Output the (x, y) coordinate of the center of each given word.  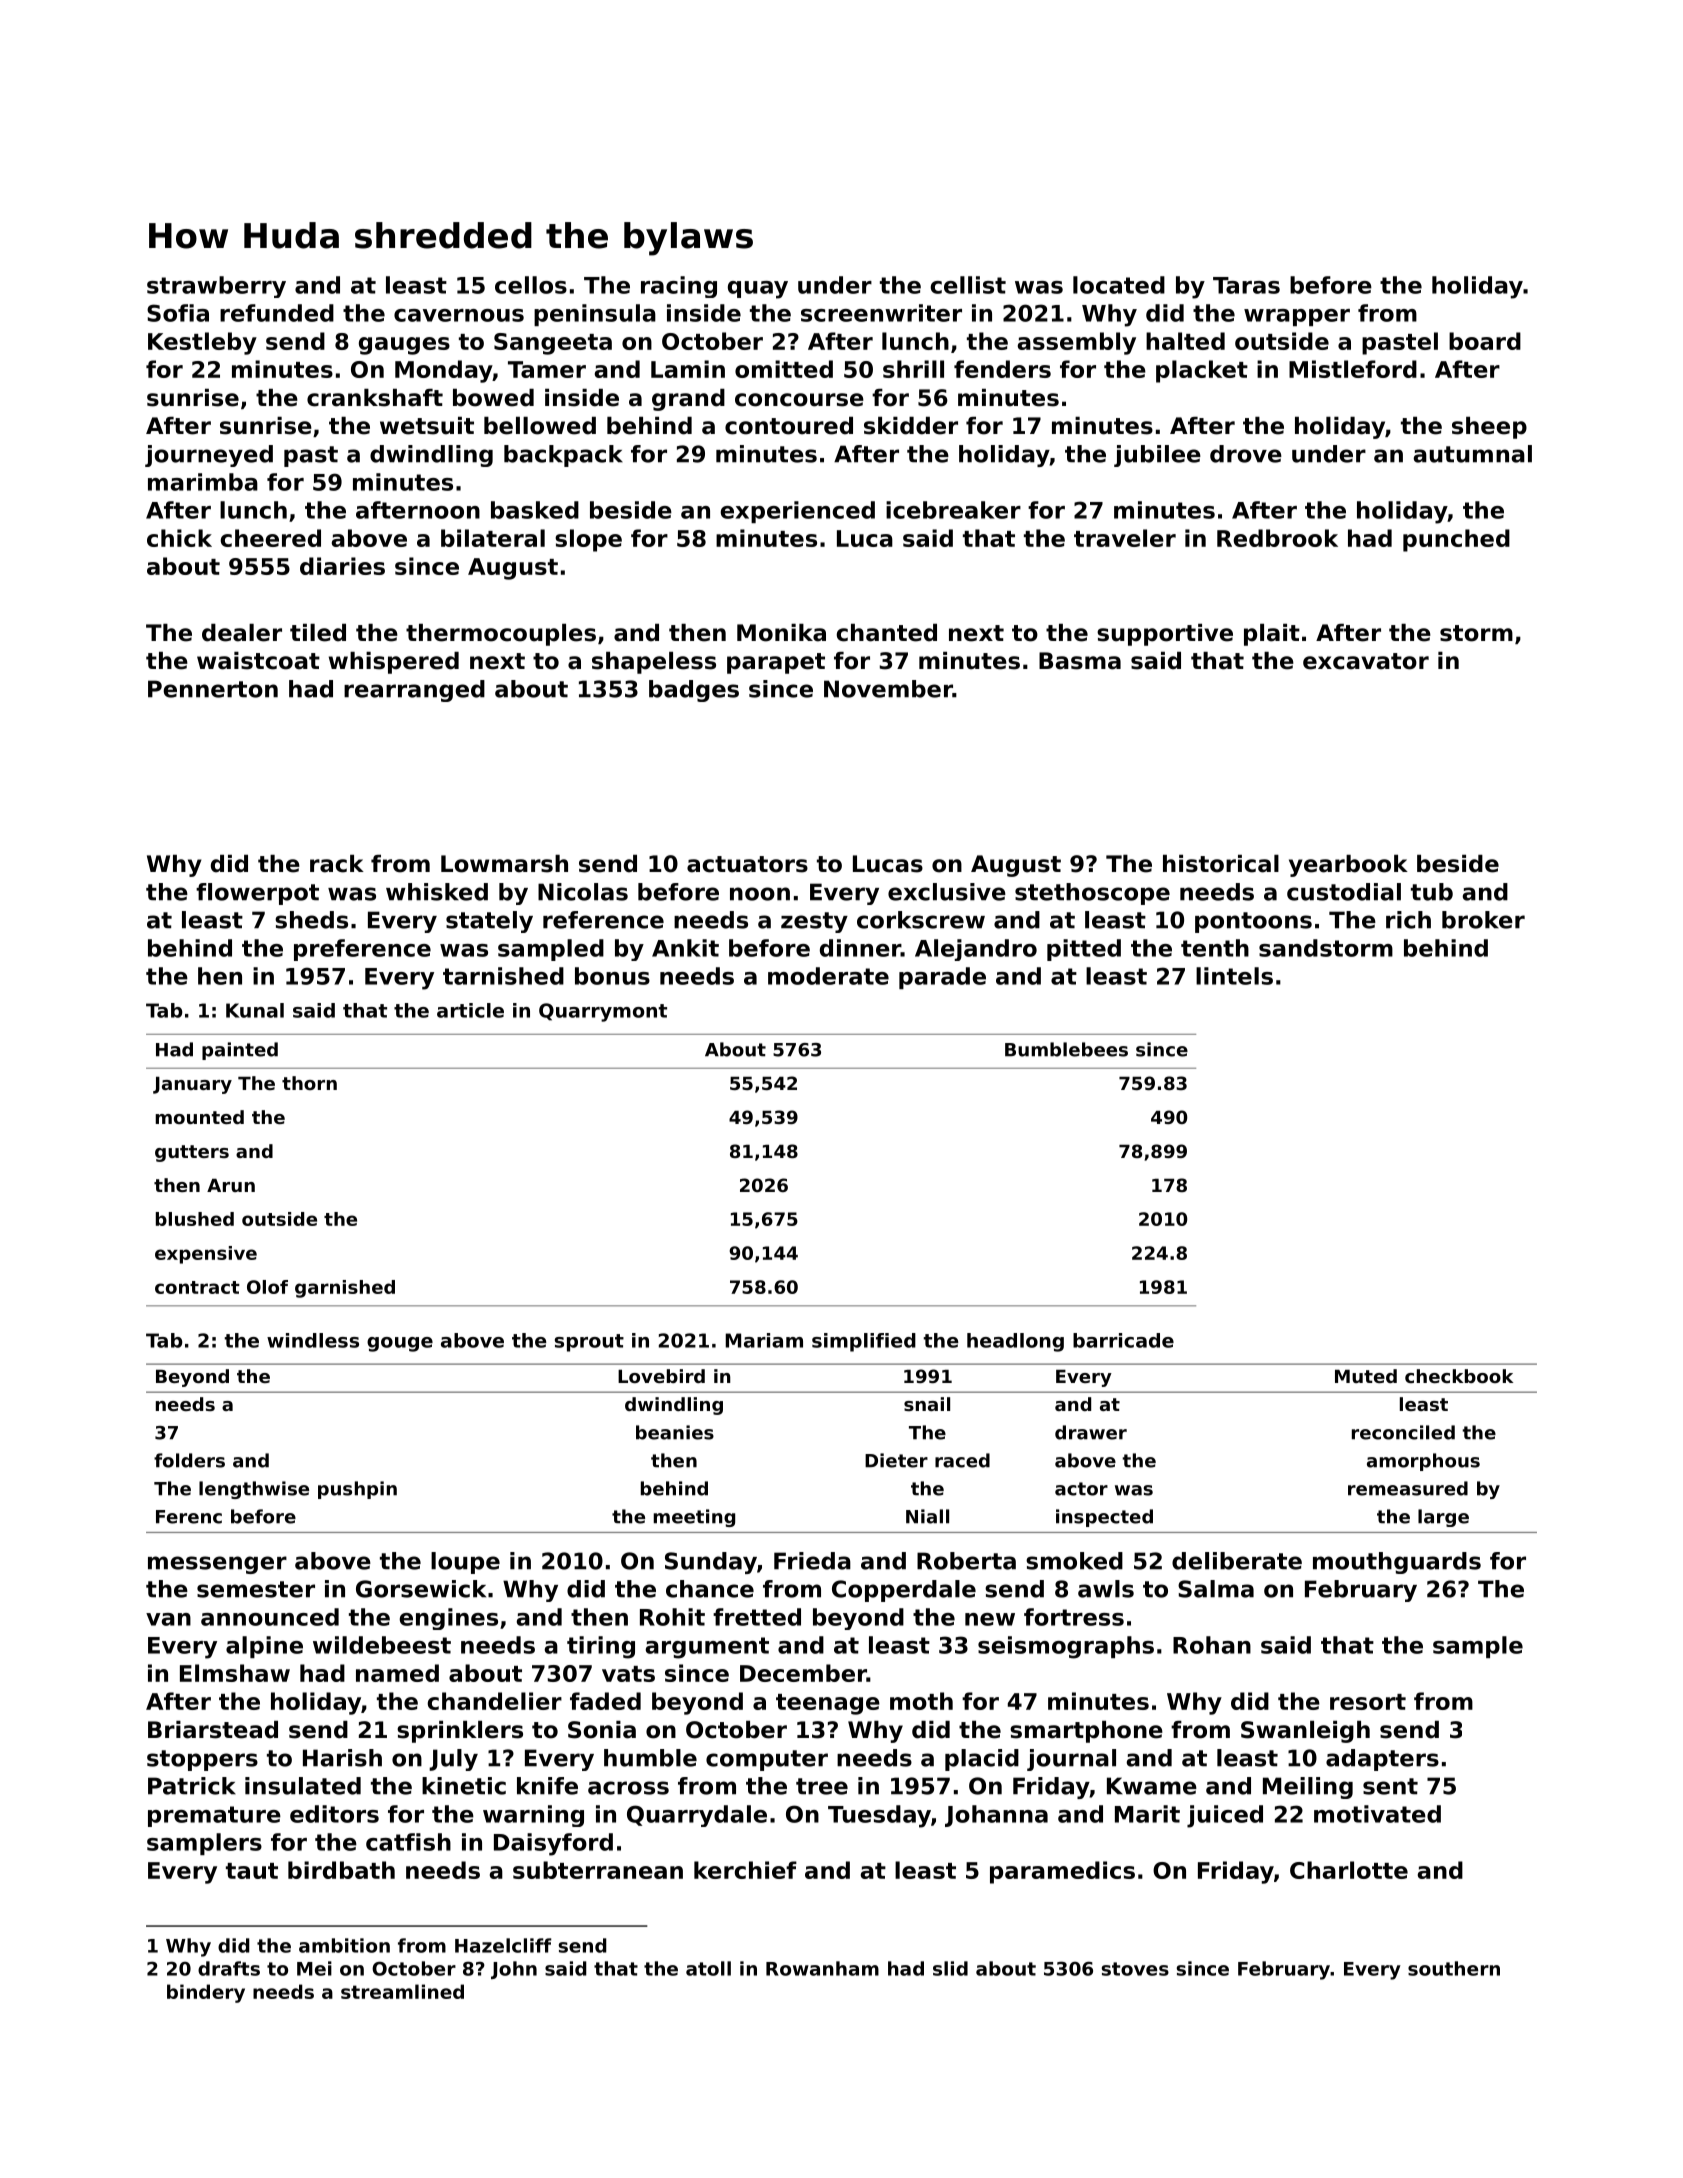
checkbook (1459, 1376)
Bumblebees (1066, 1049)
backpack (563, 456)
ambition (344, 1945)
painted (240, 1051)
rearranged (414, 691)
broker (1483, 920)
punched (1456, 540)
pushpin (357, 1490)
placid (982, 1760)
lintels (1234, 976)
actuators (747, 864)
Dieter (896, 1460)
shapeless (654, 663)
